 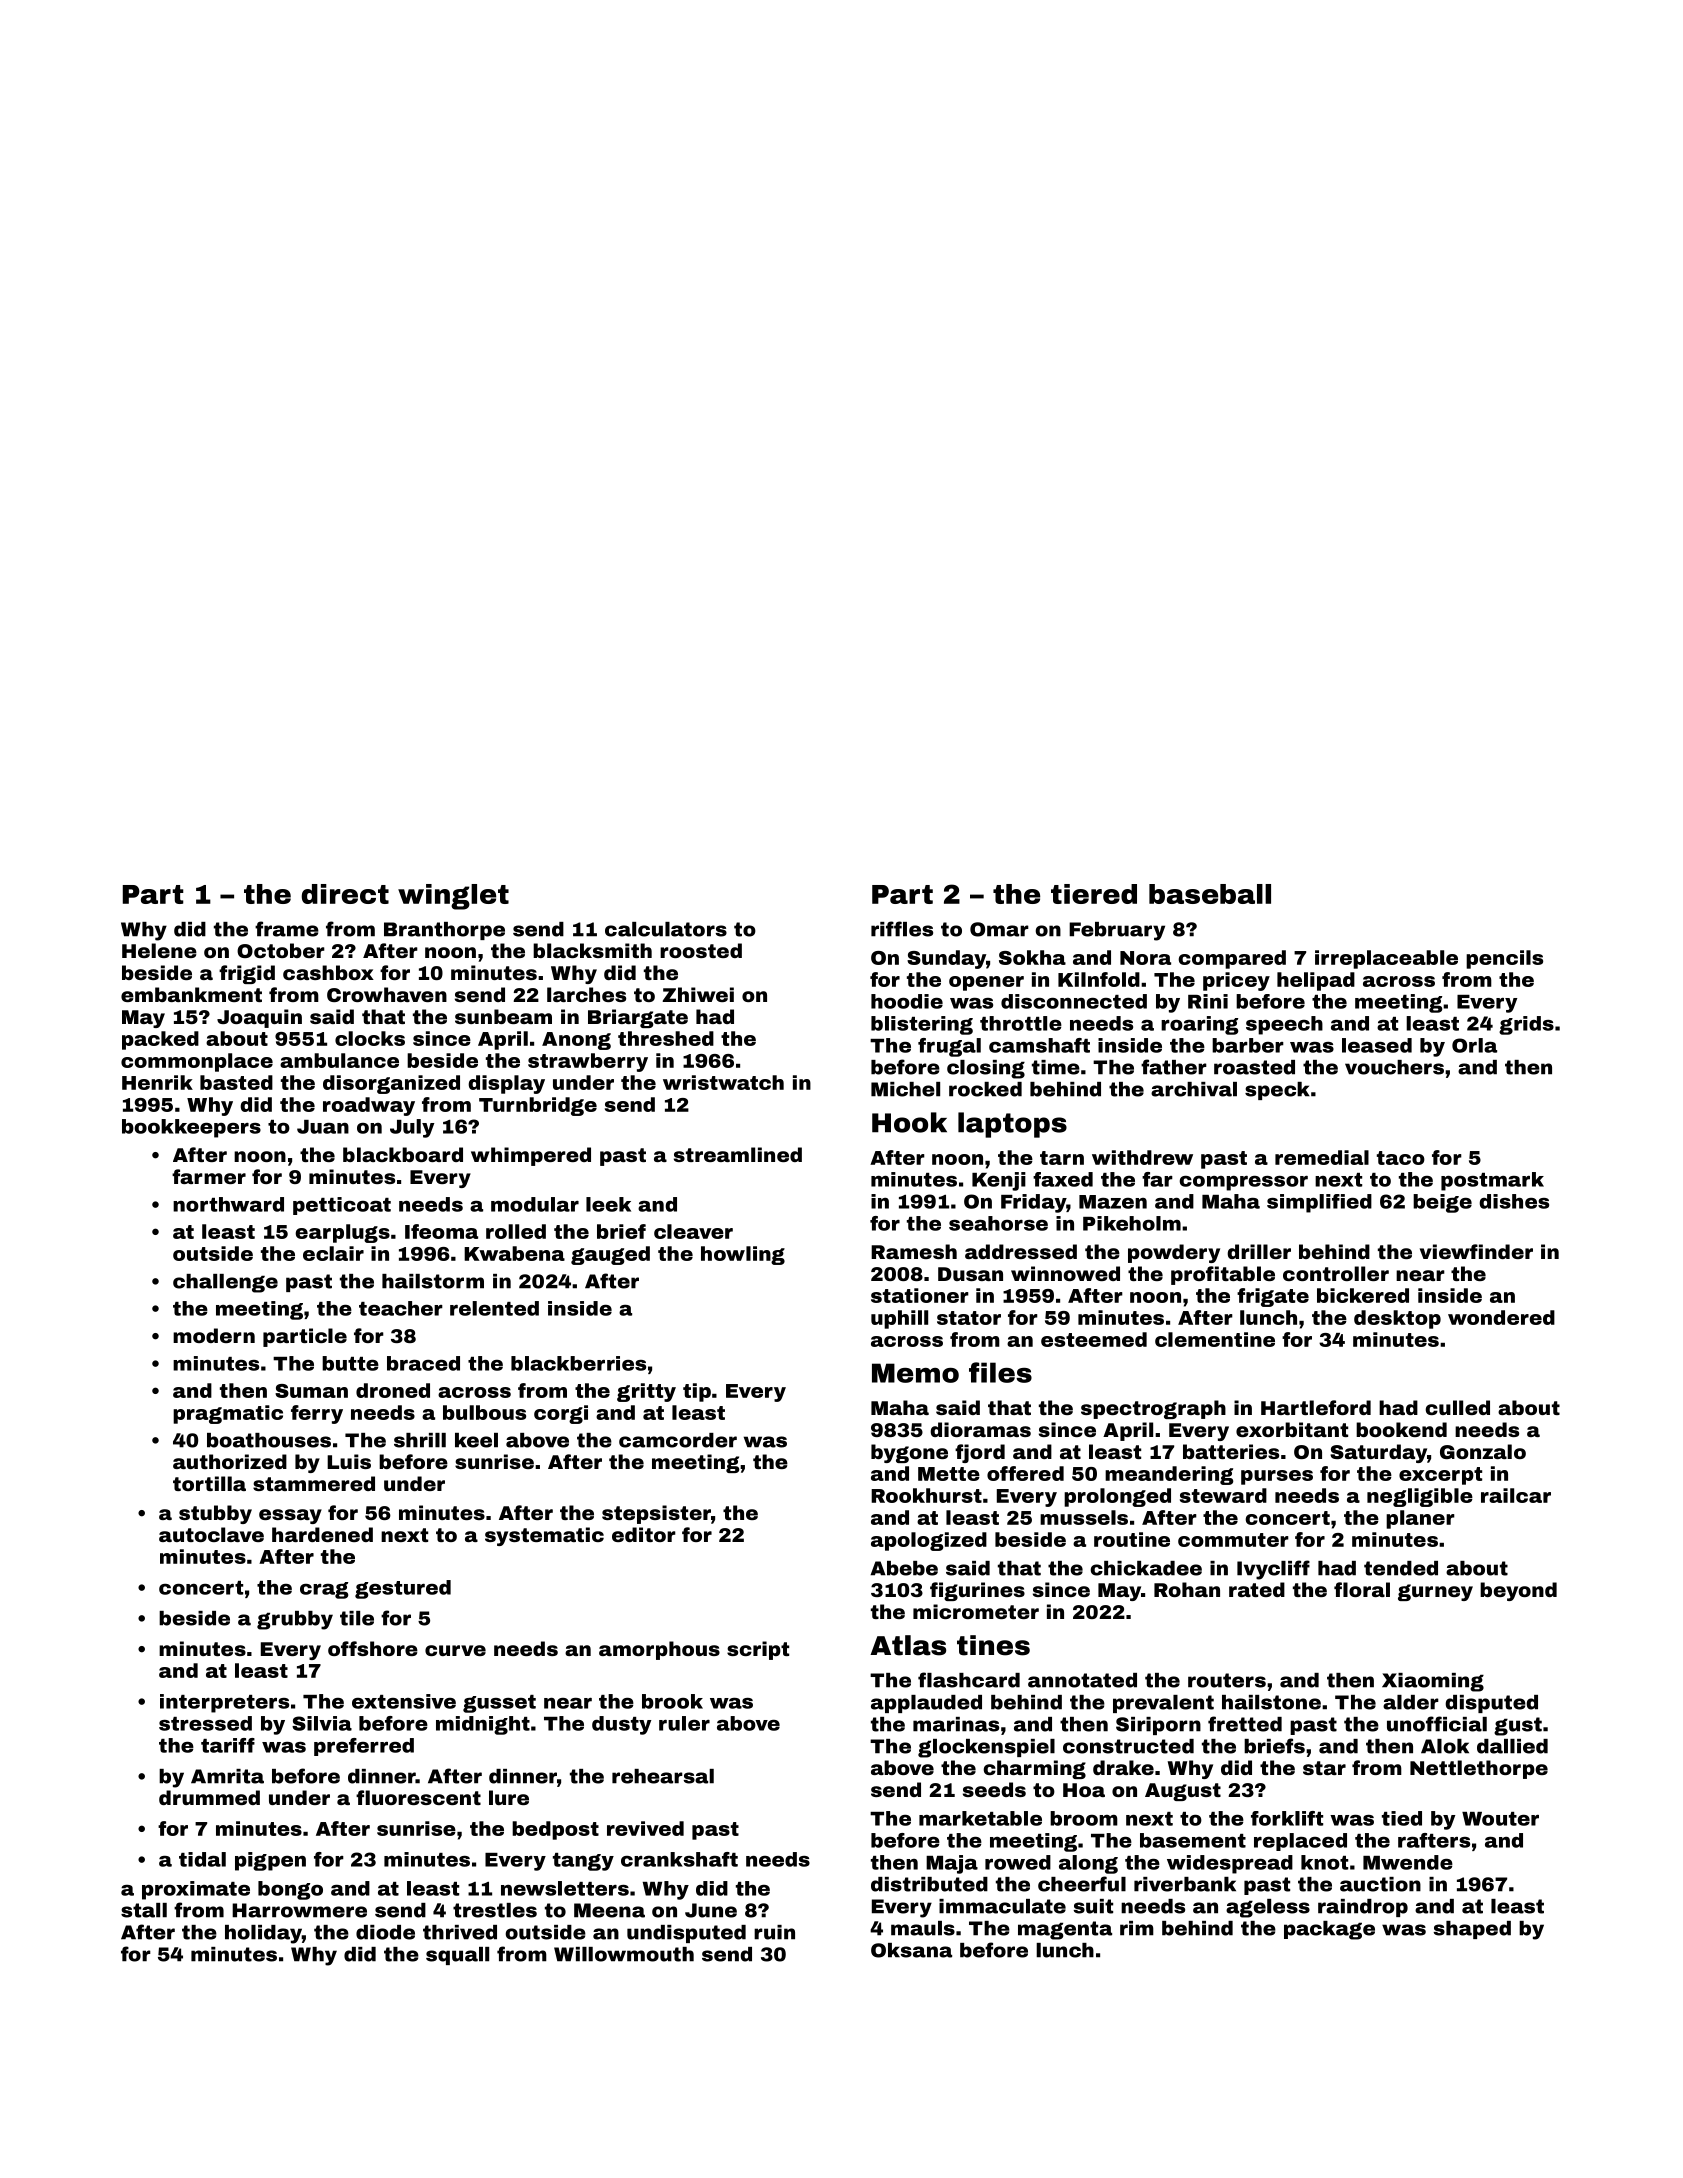 What do you see at coordinates (1210, 894) in the document?
I see `baseball` at bounding box center [1210, 894].
